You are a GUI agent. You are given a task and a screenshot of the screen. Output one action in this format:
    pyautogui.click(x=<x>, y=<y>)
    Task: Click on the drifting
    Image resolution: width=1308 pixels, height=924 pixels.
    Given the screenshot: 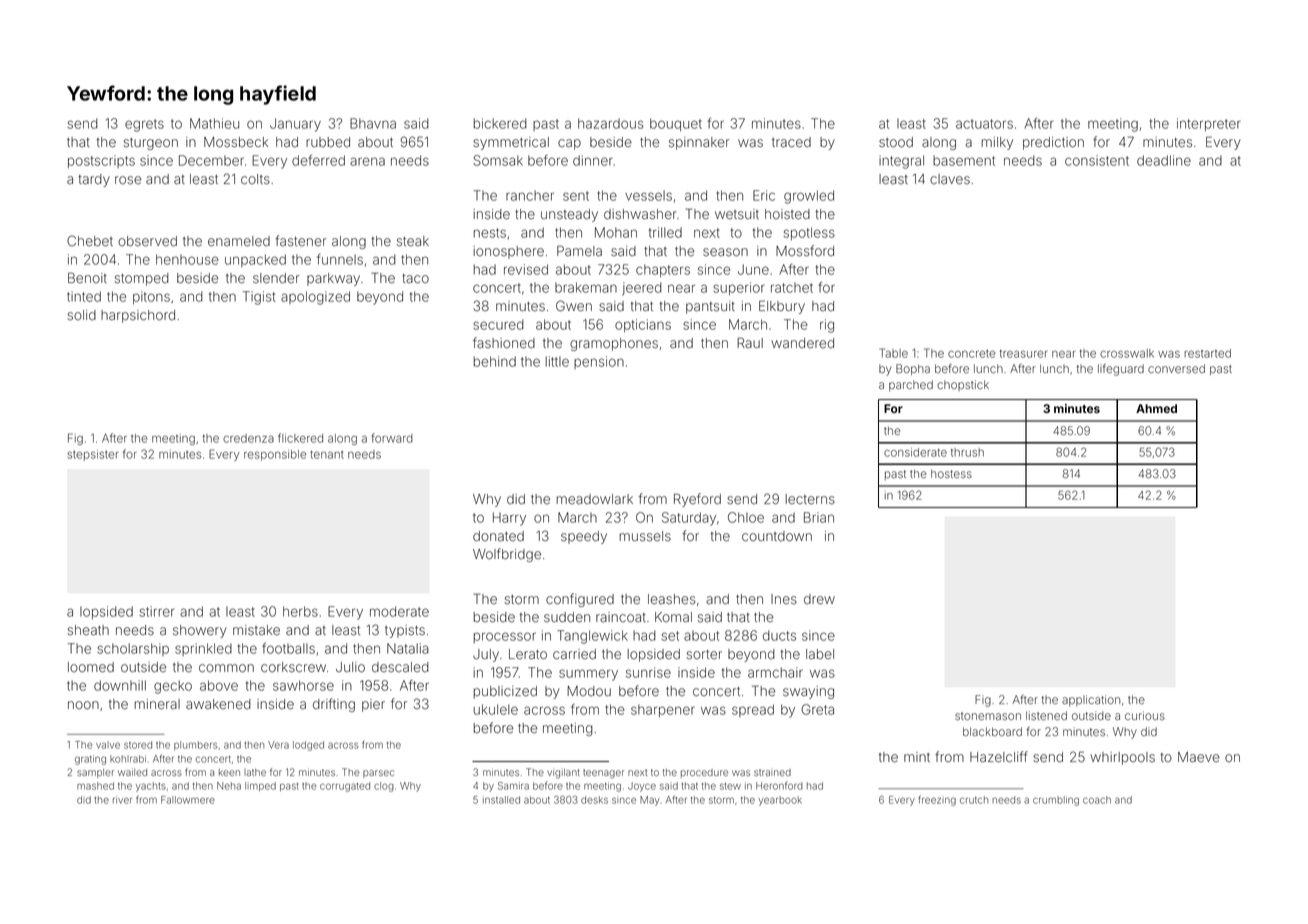 What is the action you would take?
    pyautogui.click(x=334, y=705)
